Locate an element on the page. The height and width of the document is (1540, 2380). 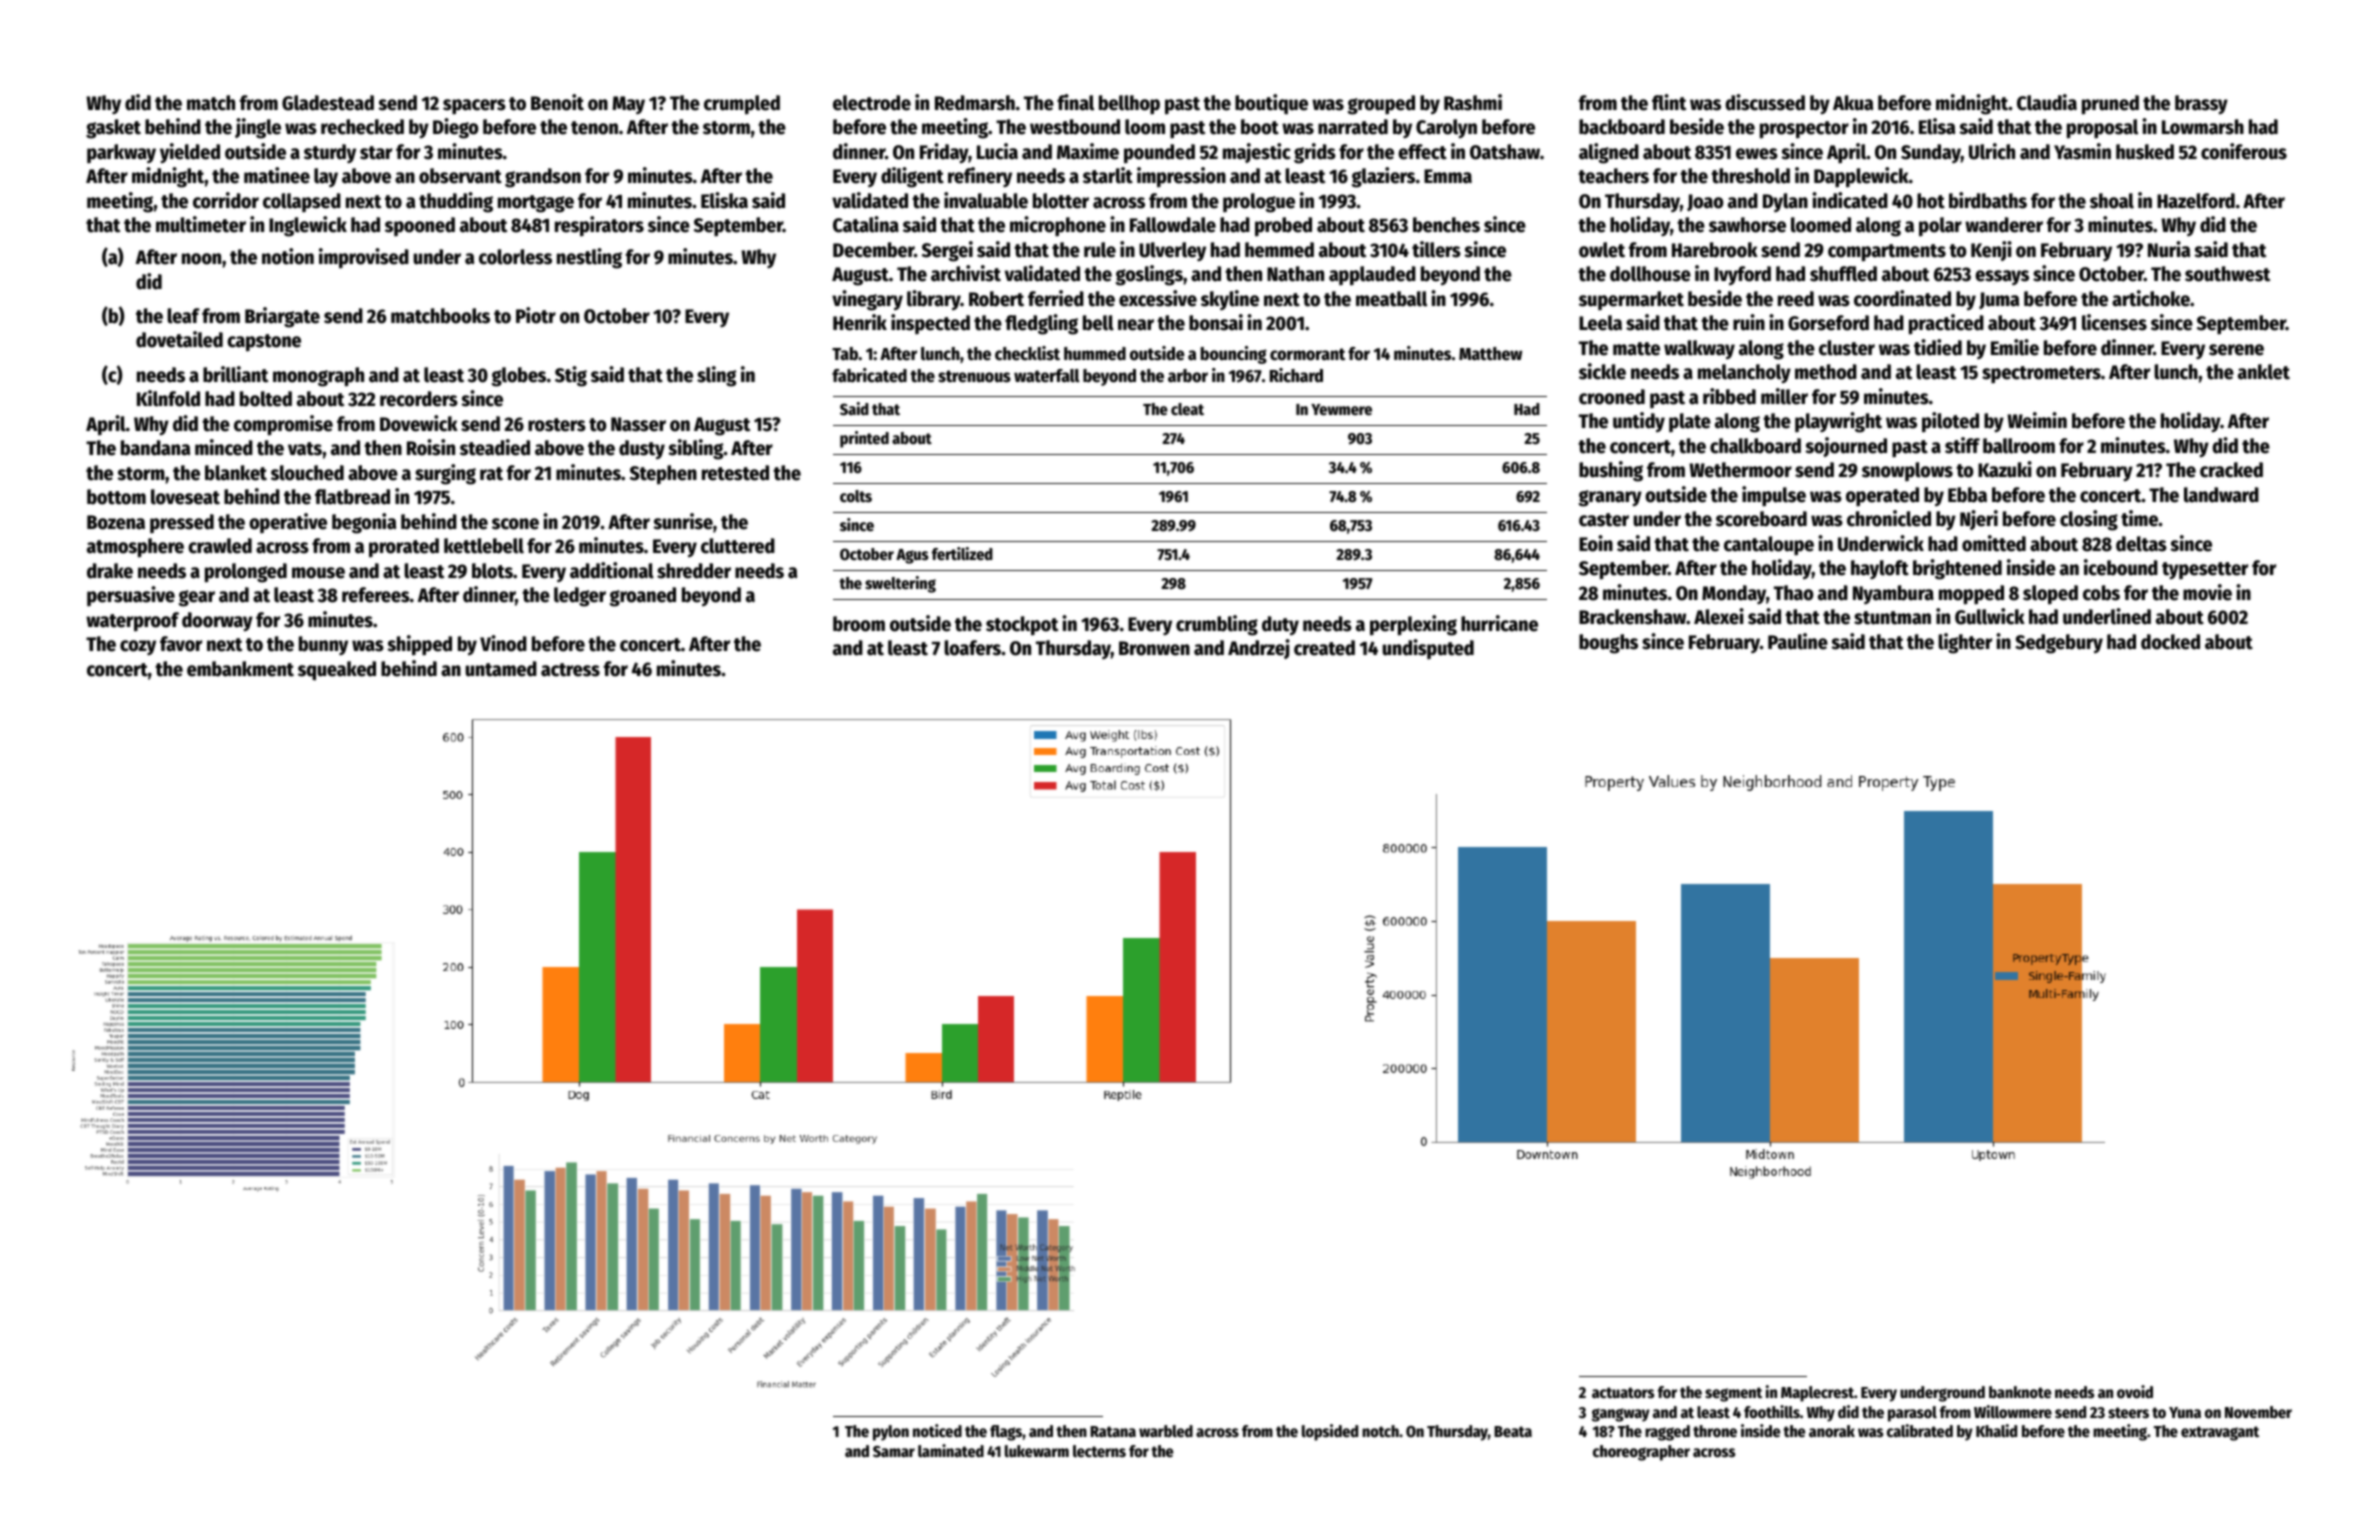
nestling is located at coordinates (589, 258).
